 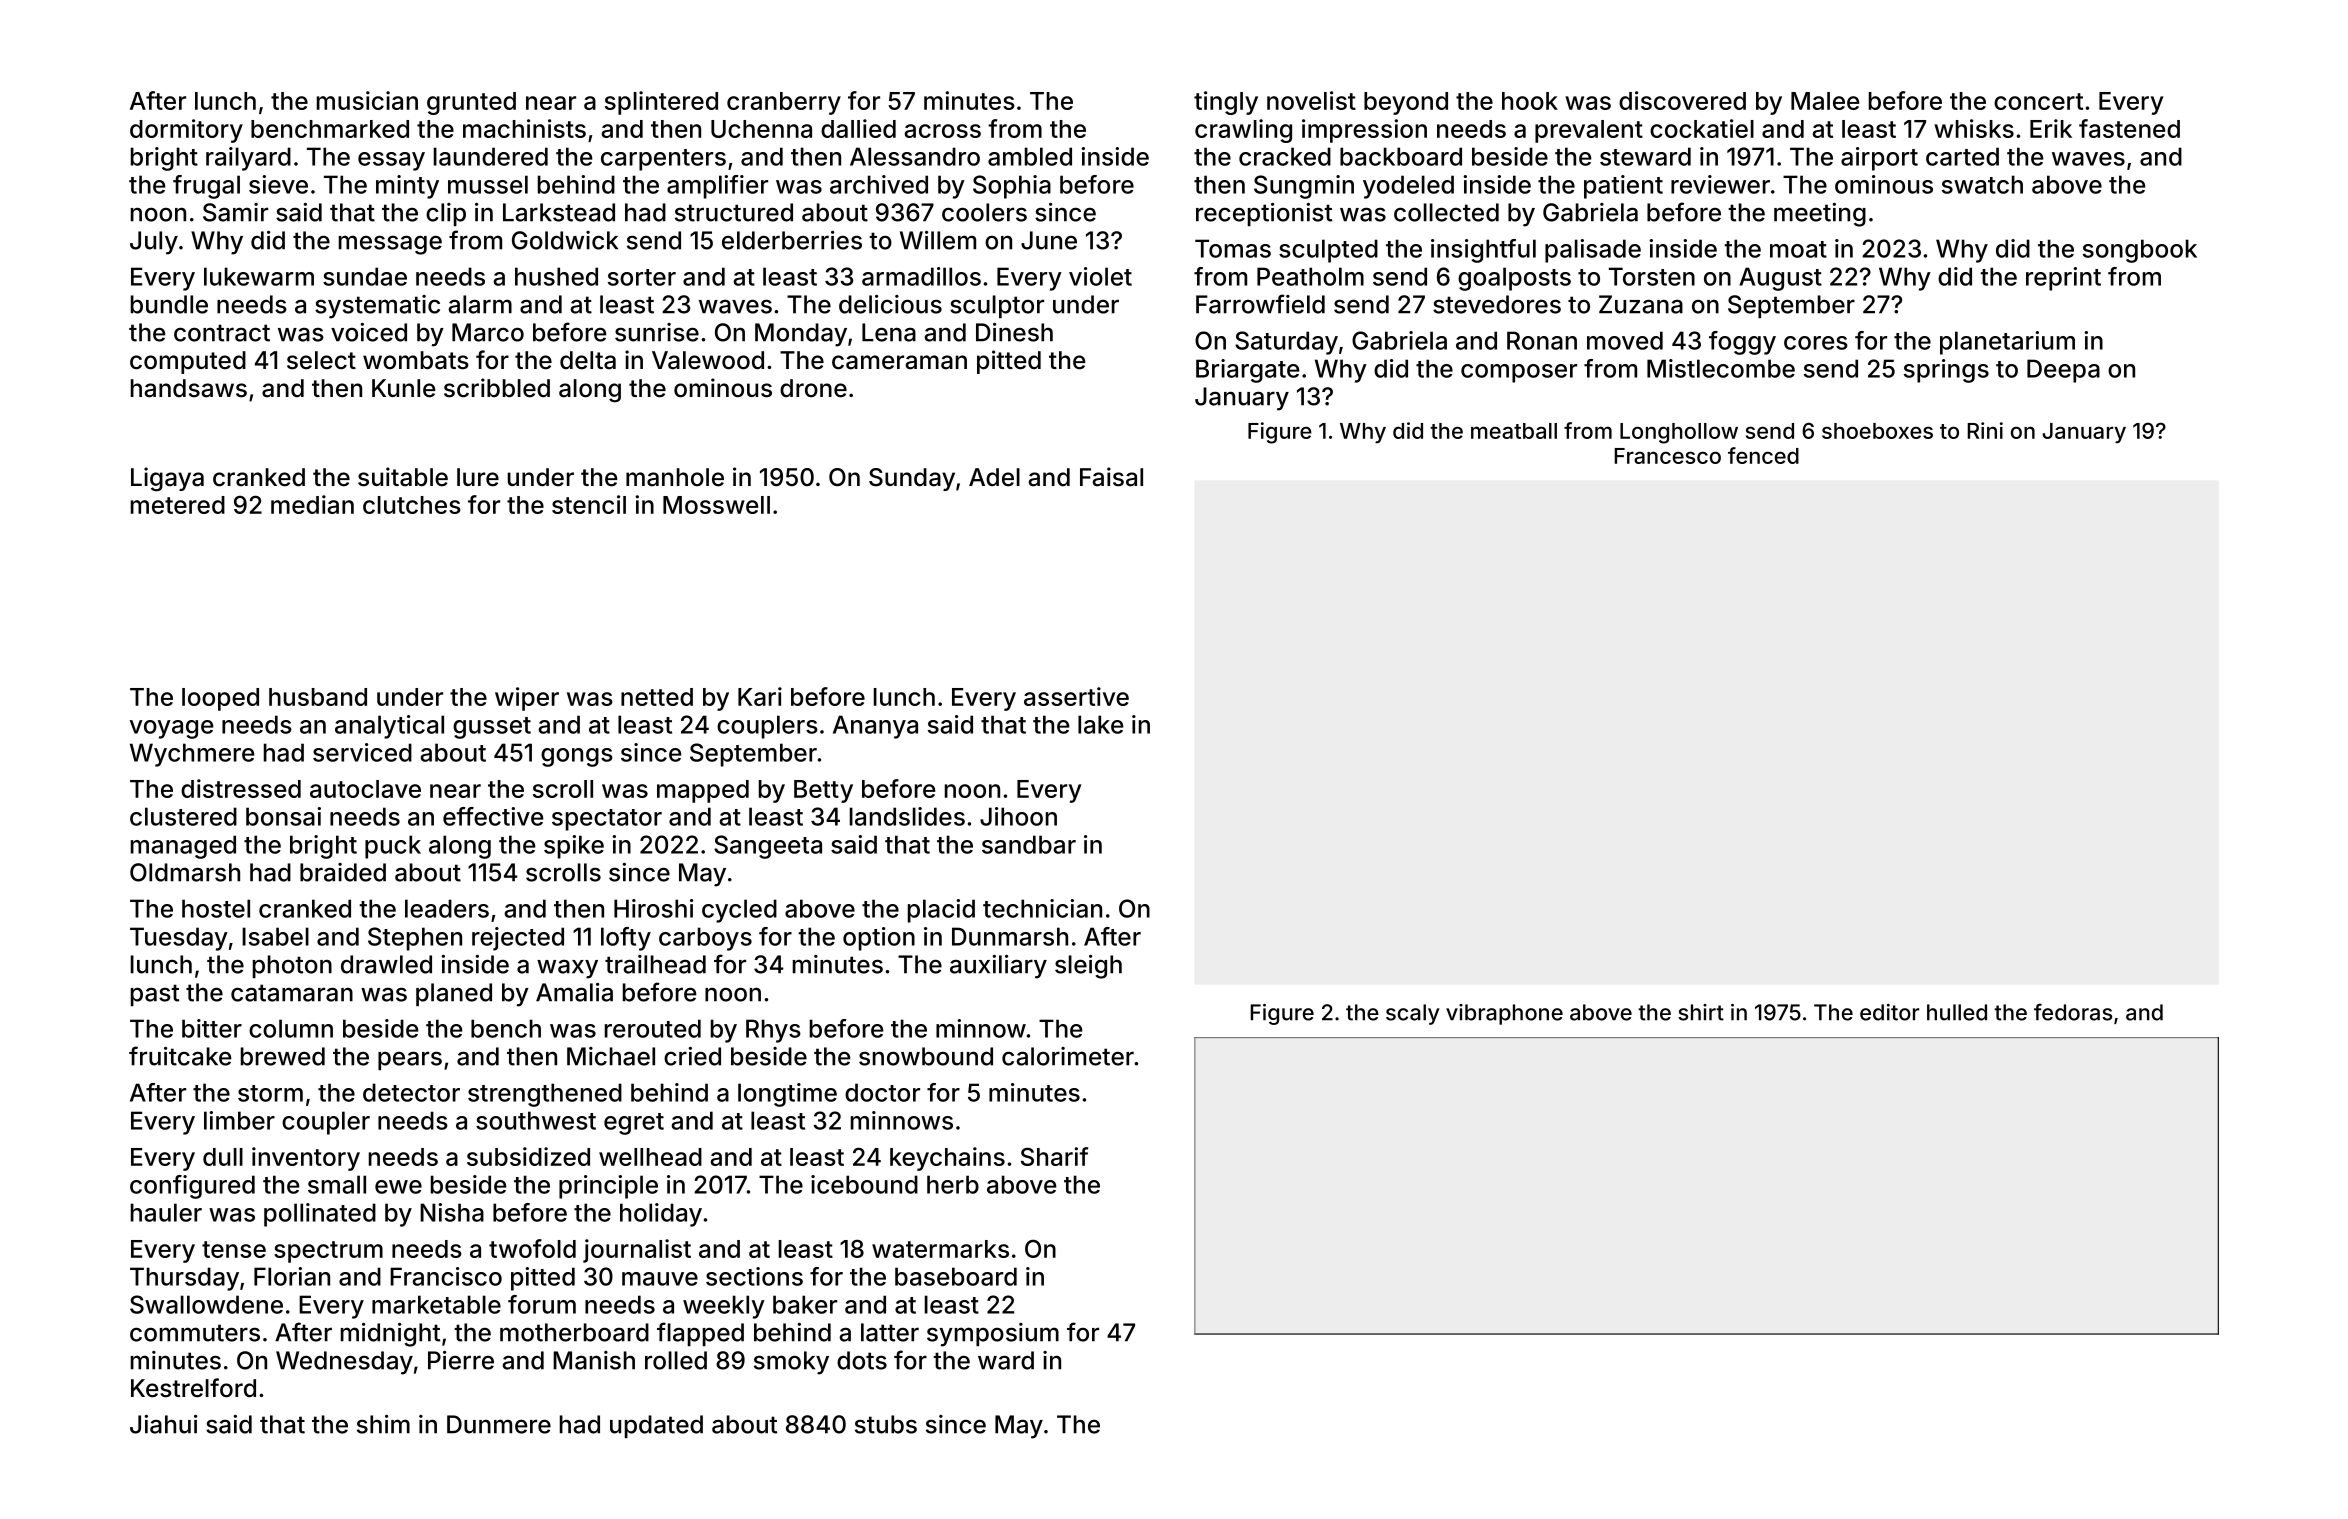 I want to click on discovered, so click(x=1682, y=100).
